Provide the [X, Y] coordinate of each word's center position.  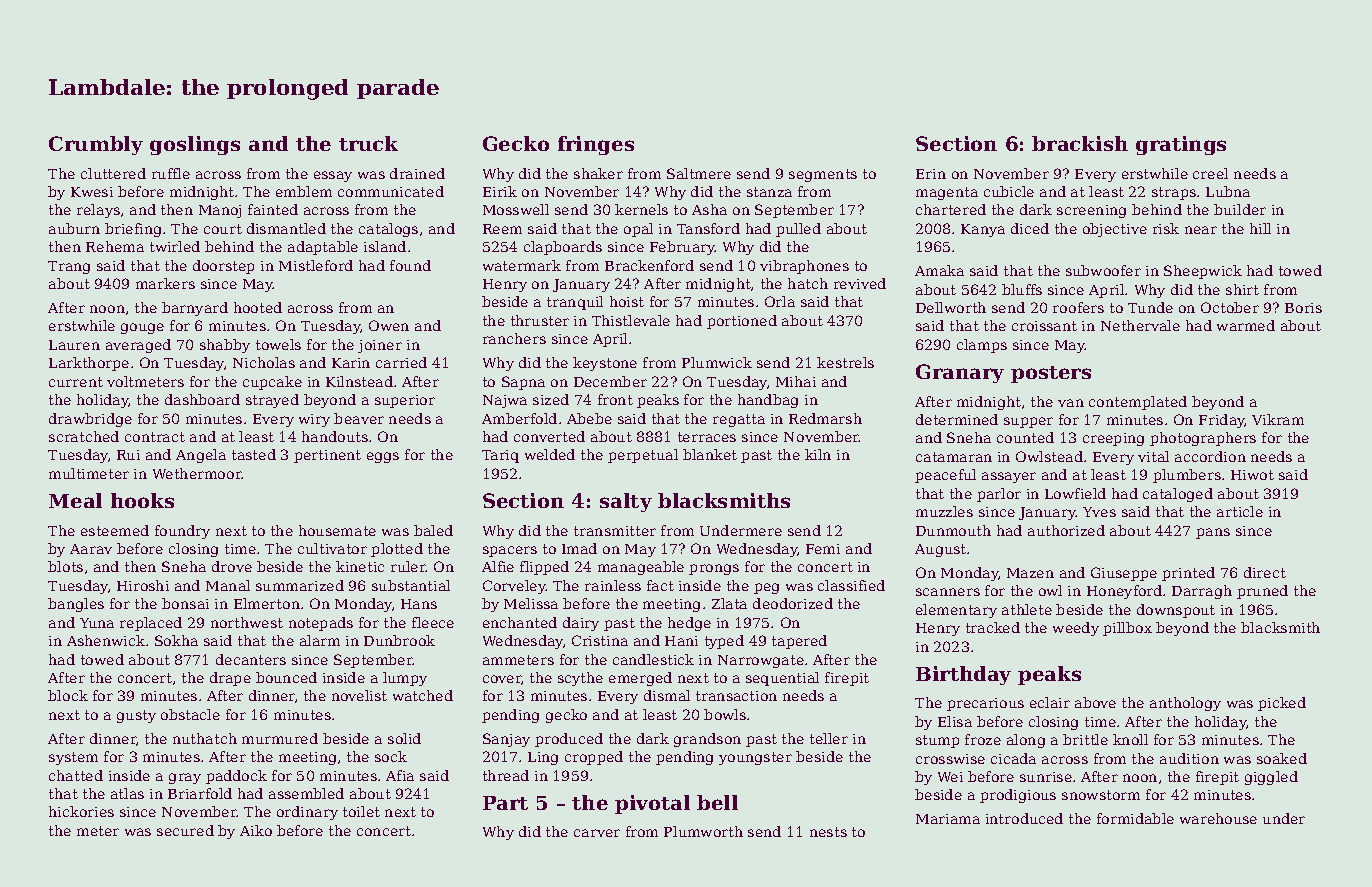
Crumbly [96, 145]
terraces [707, 437]
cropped [594, 758]
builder [1240, 209]
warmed [1246, 325]
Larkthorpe [89, 364]
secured [185, 830]
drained [417, 173]
